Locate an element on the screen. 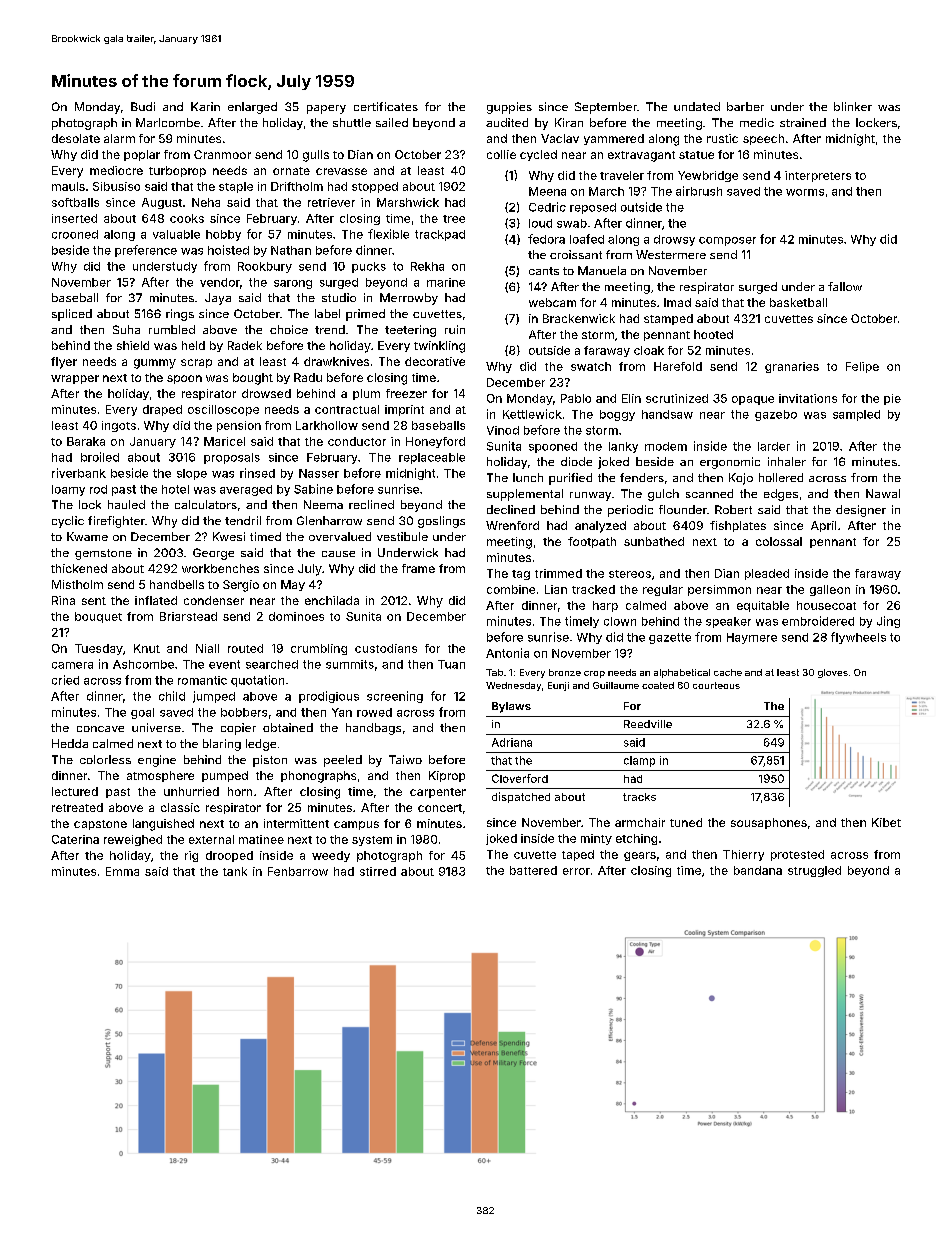 The height and width of the screenshot is (1233, 952). interpreters is located at coordinates (818, 176).
